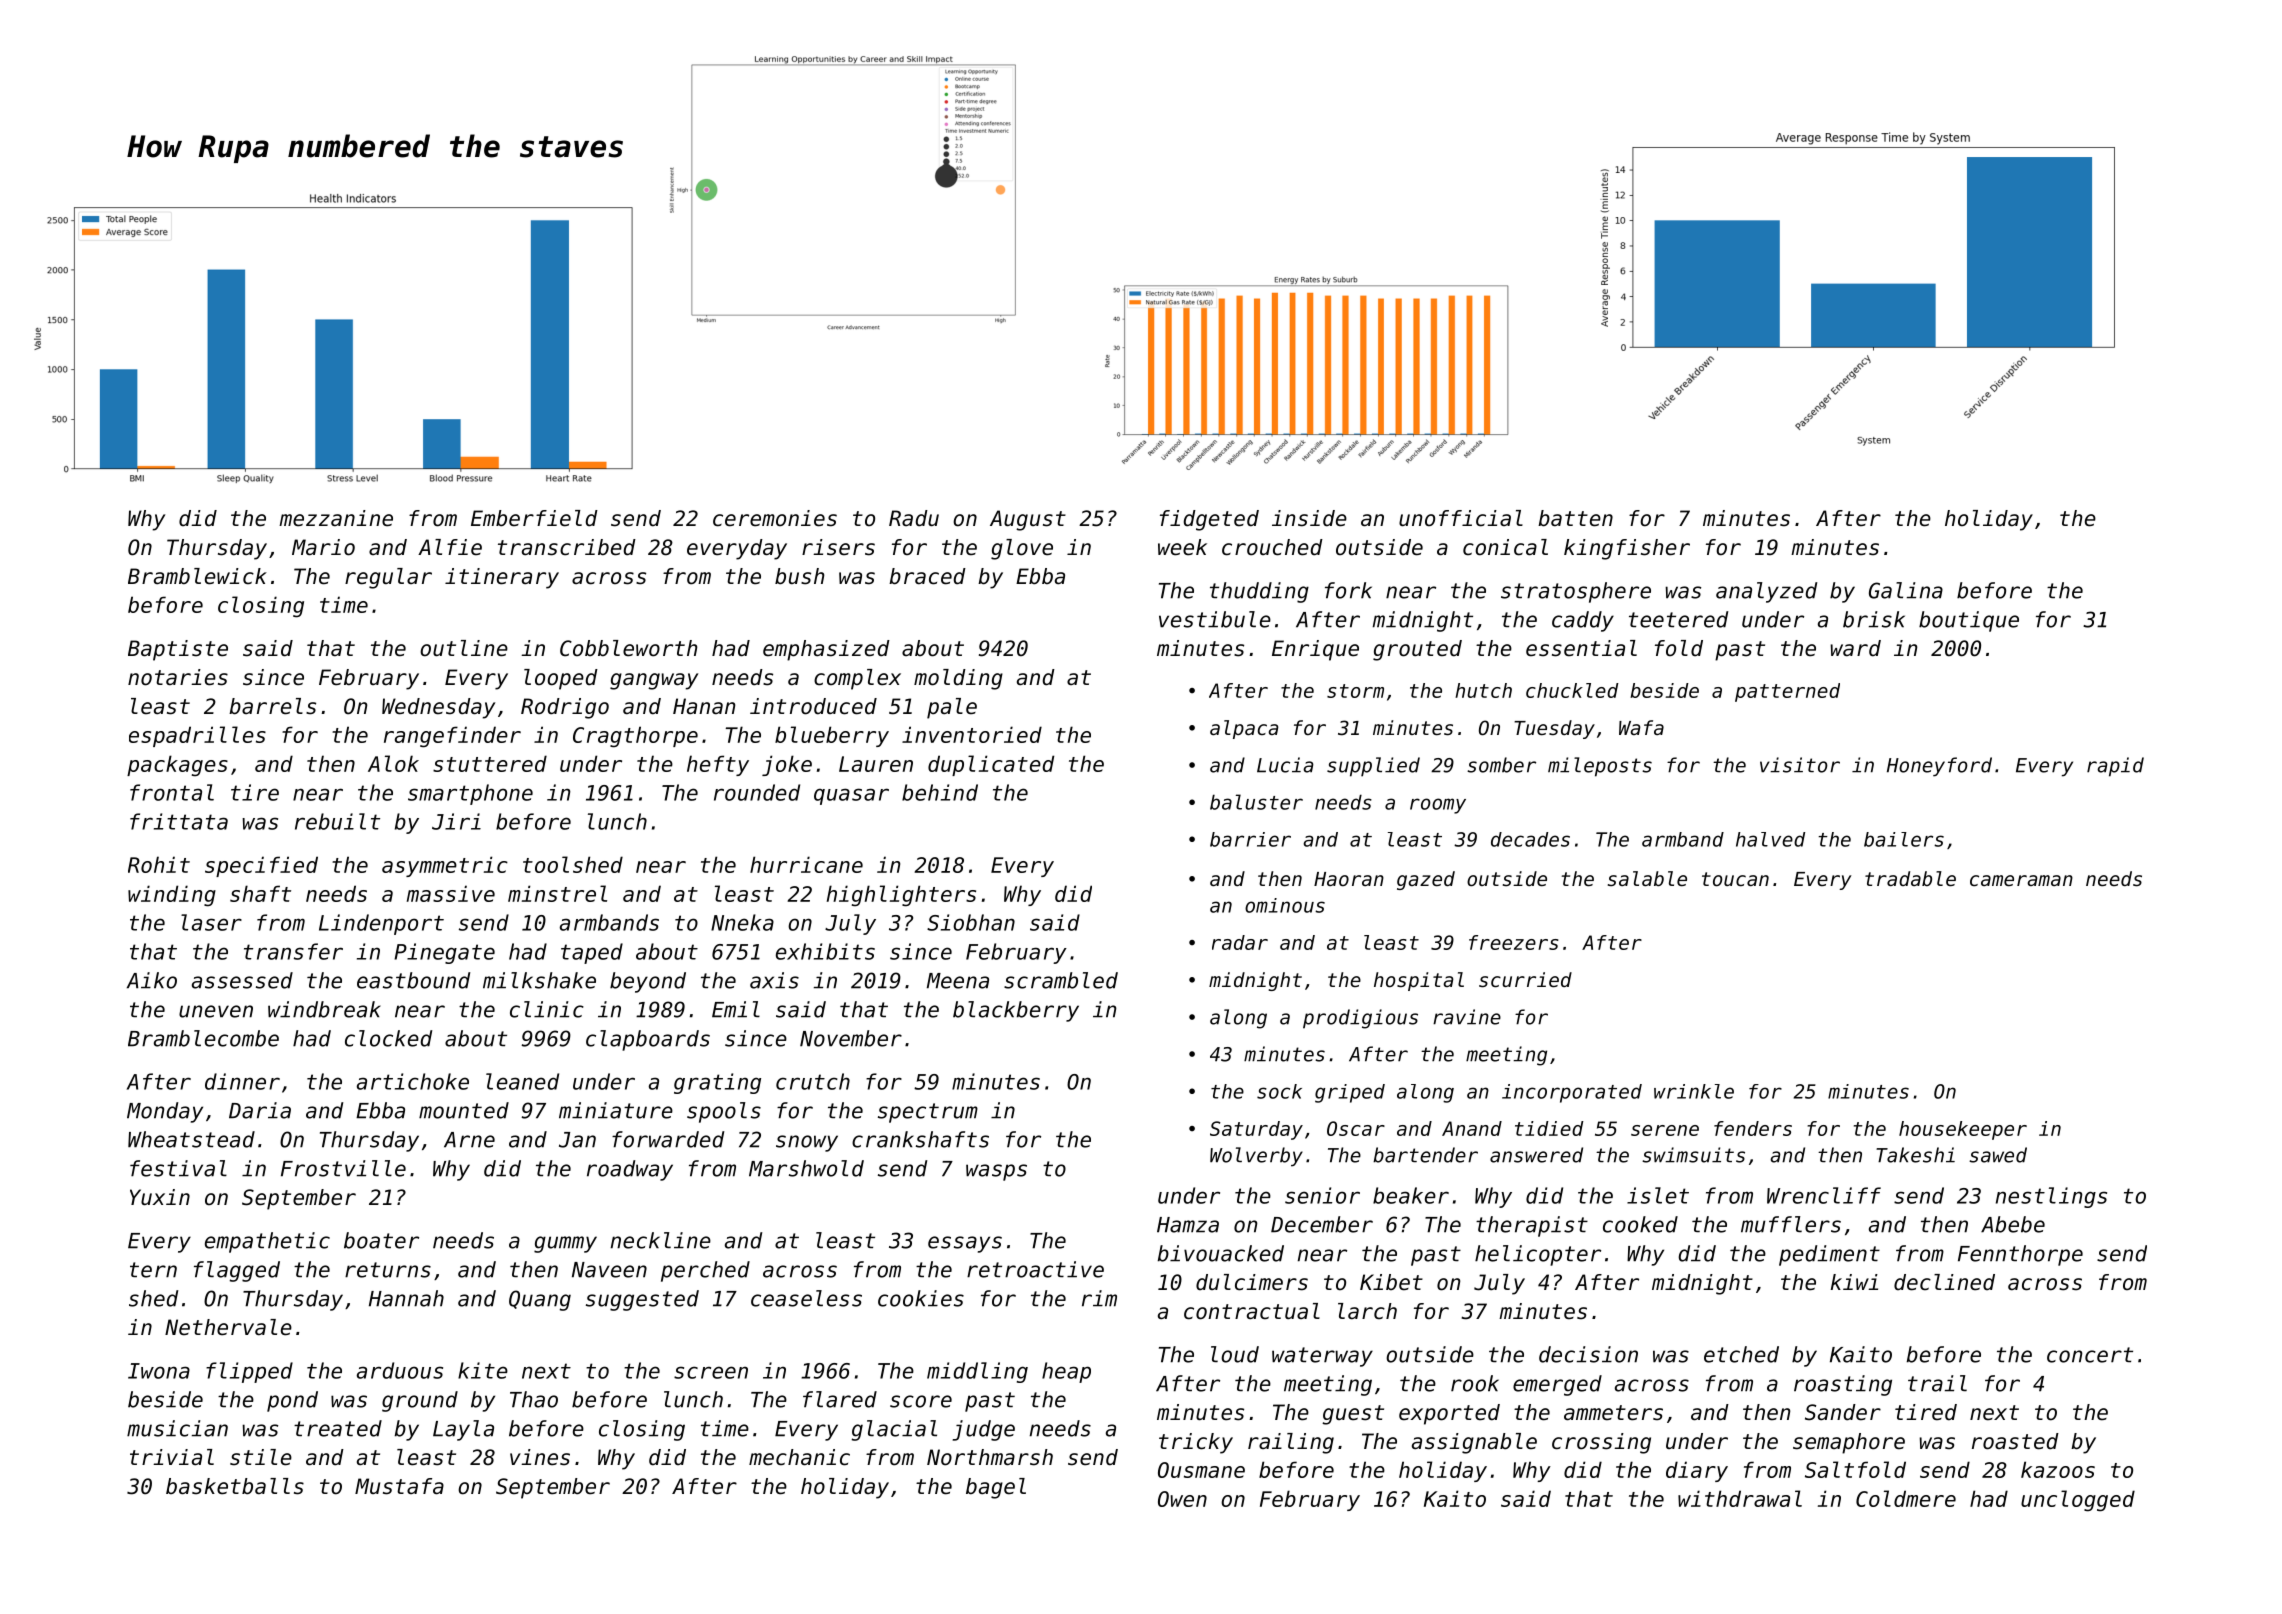 This screenshot has width=2282, height=1614. Describe the element at coordinates (534, 1399) in the screenshot. I see `Thao` at that location.
